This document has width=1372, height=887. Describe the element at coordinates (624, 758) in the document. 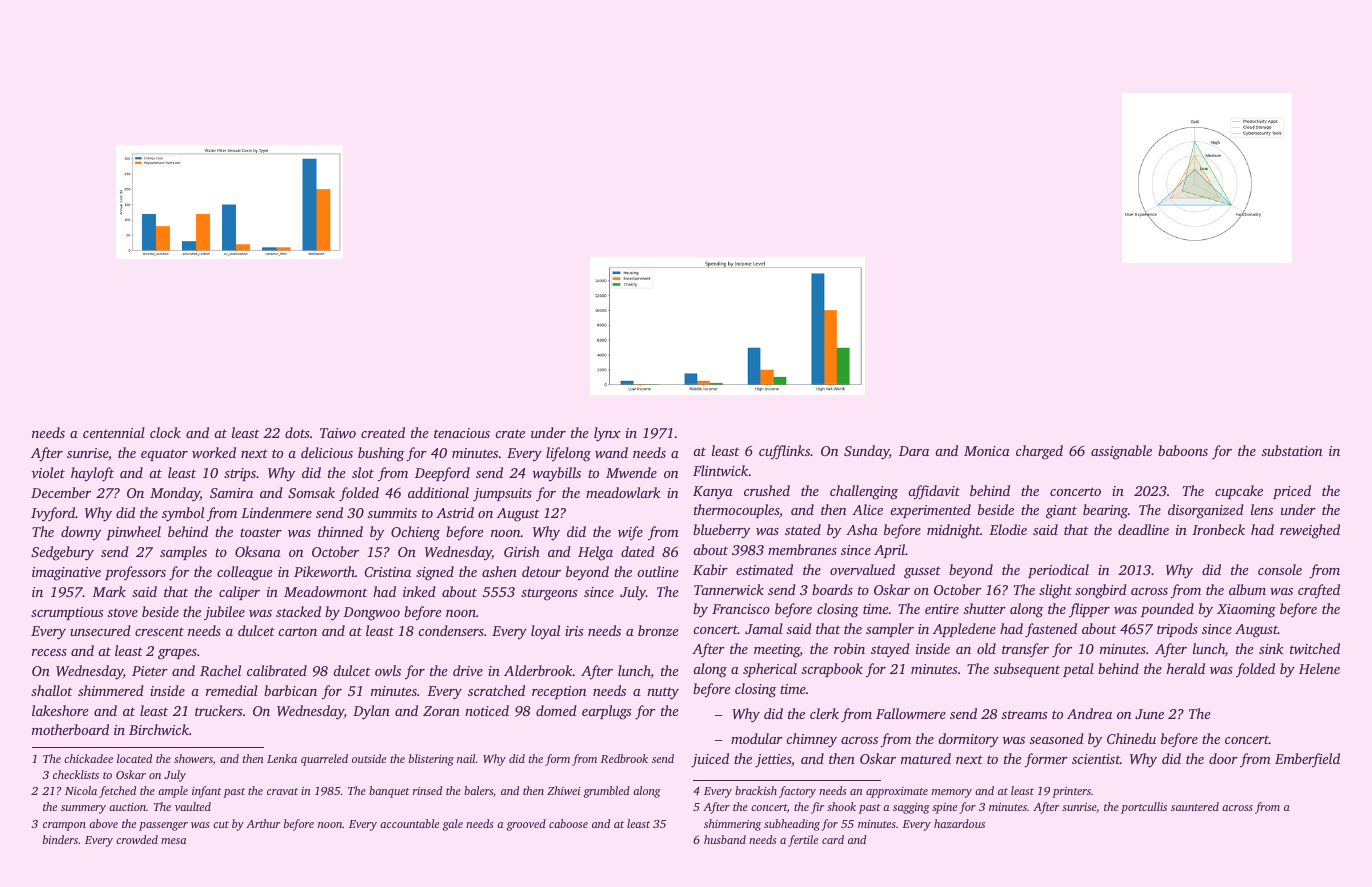

I see `Redbrook` at that location.
